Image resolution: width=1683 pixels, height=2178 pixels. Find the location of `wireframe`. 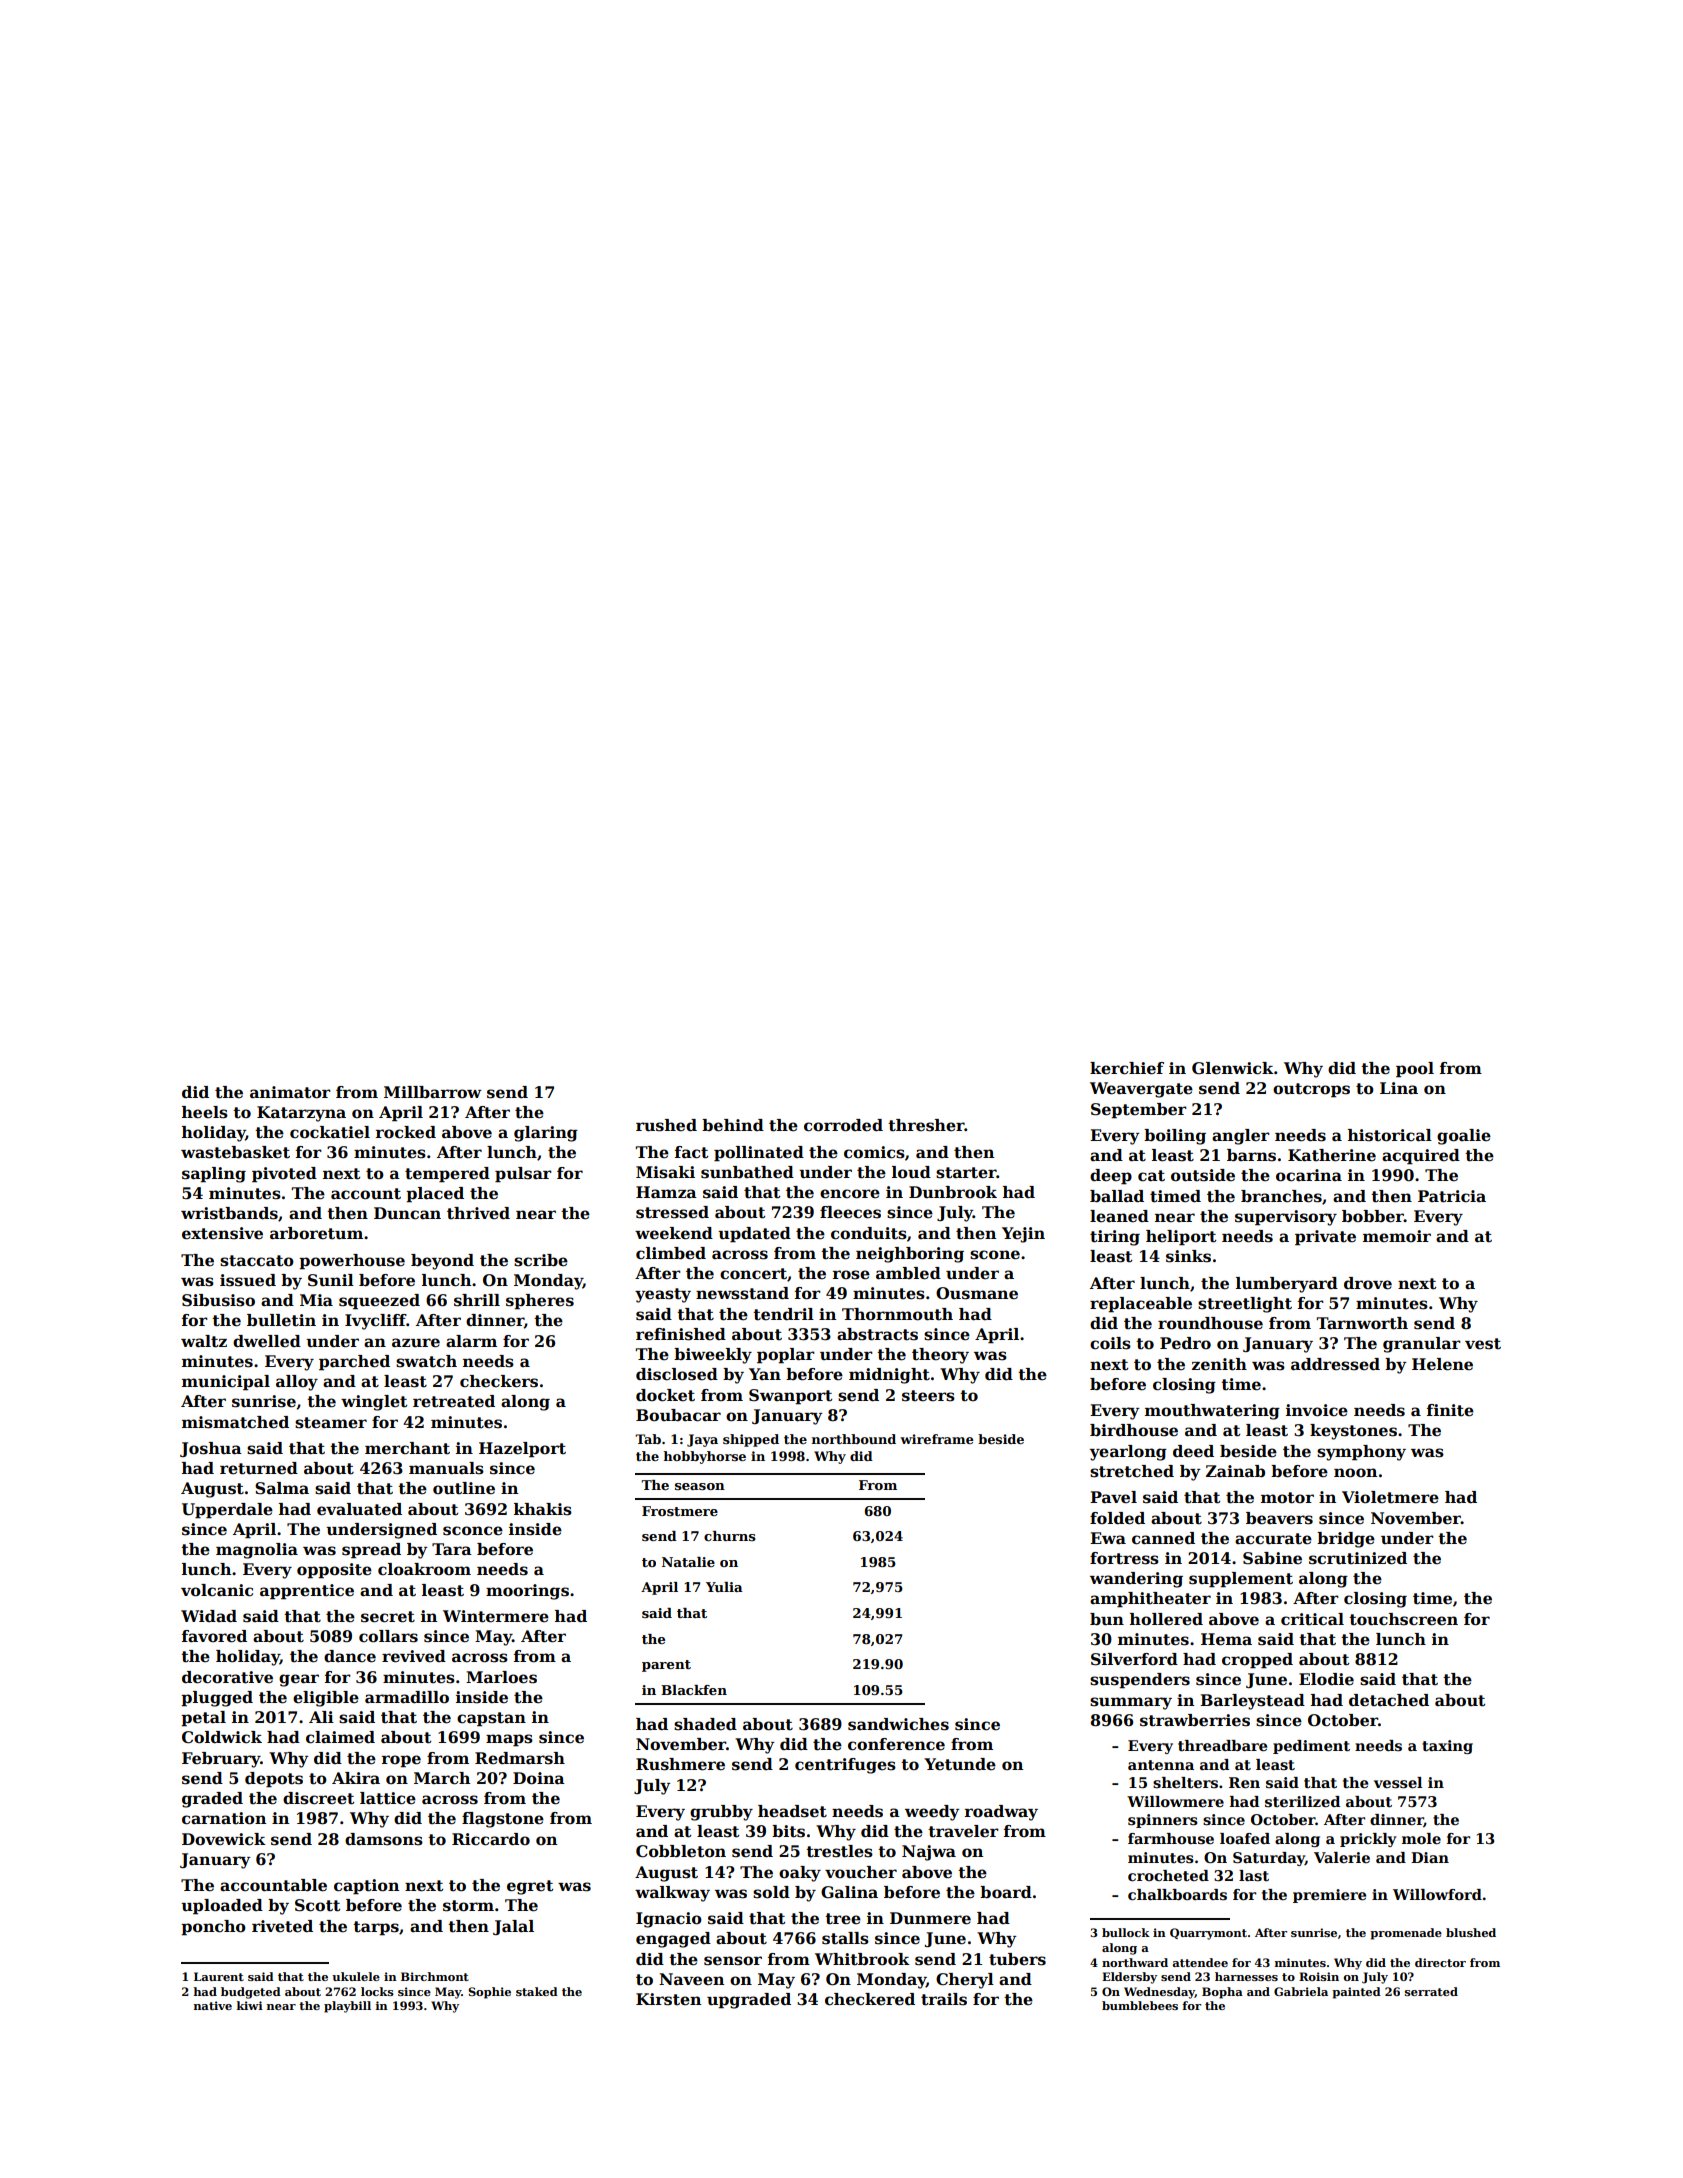

wireframe is located at coordinates (937, 1439).
